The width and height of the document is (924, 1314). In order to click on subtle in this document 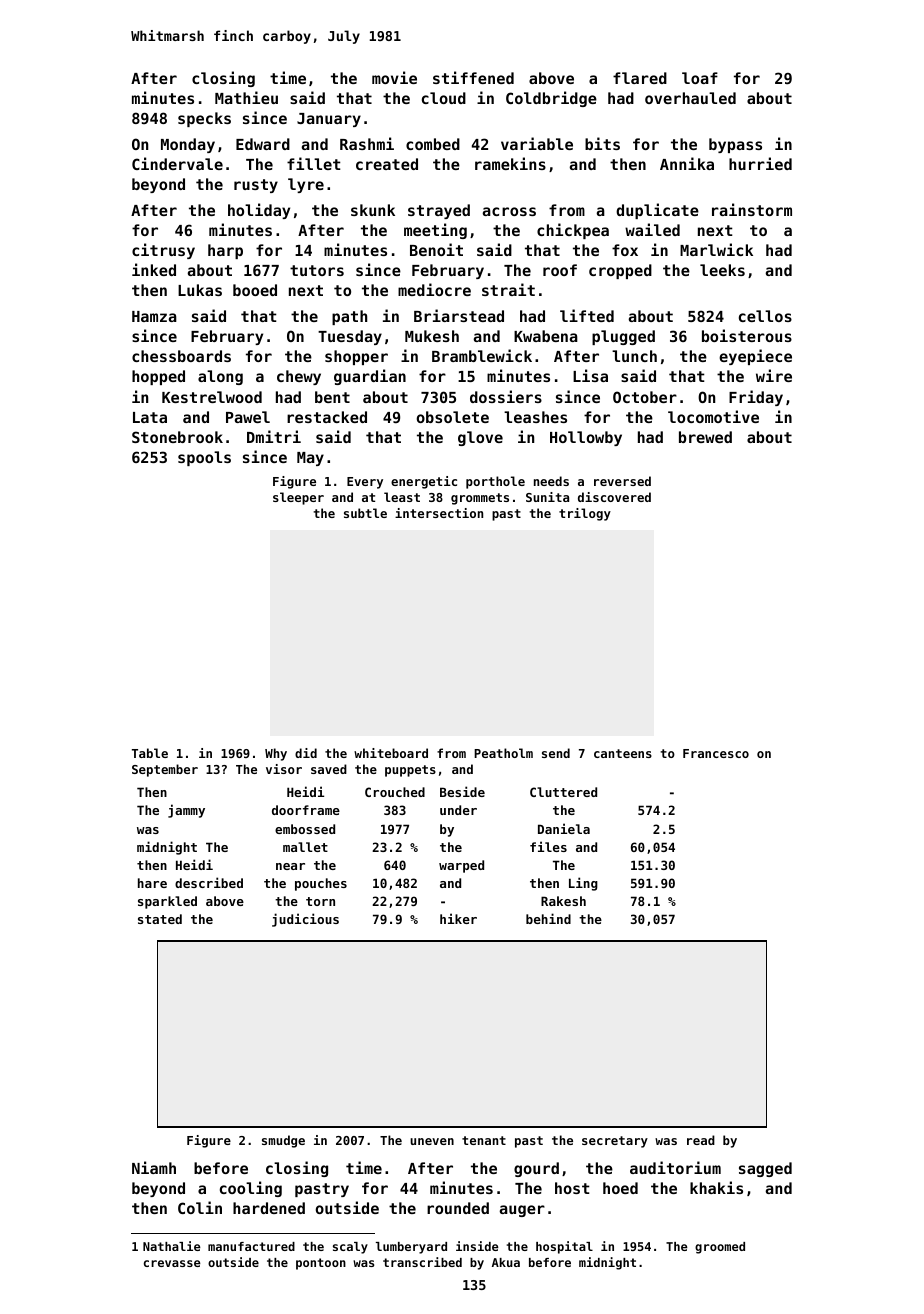, I will do `click(365, 513)`.
